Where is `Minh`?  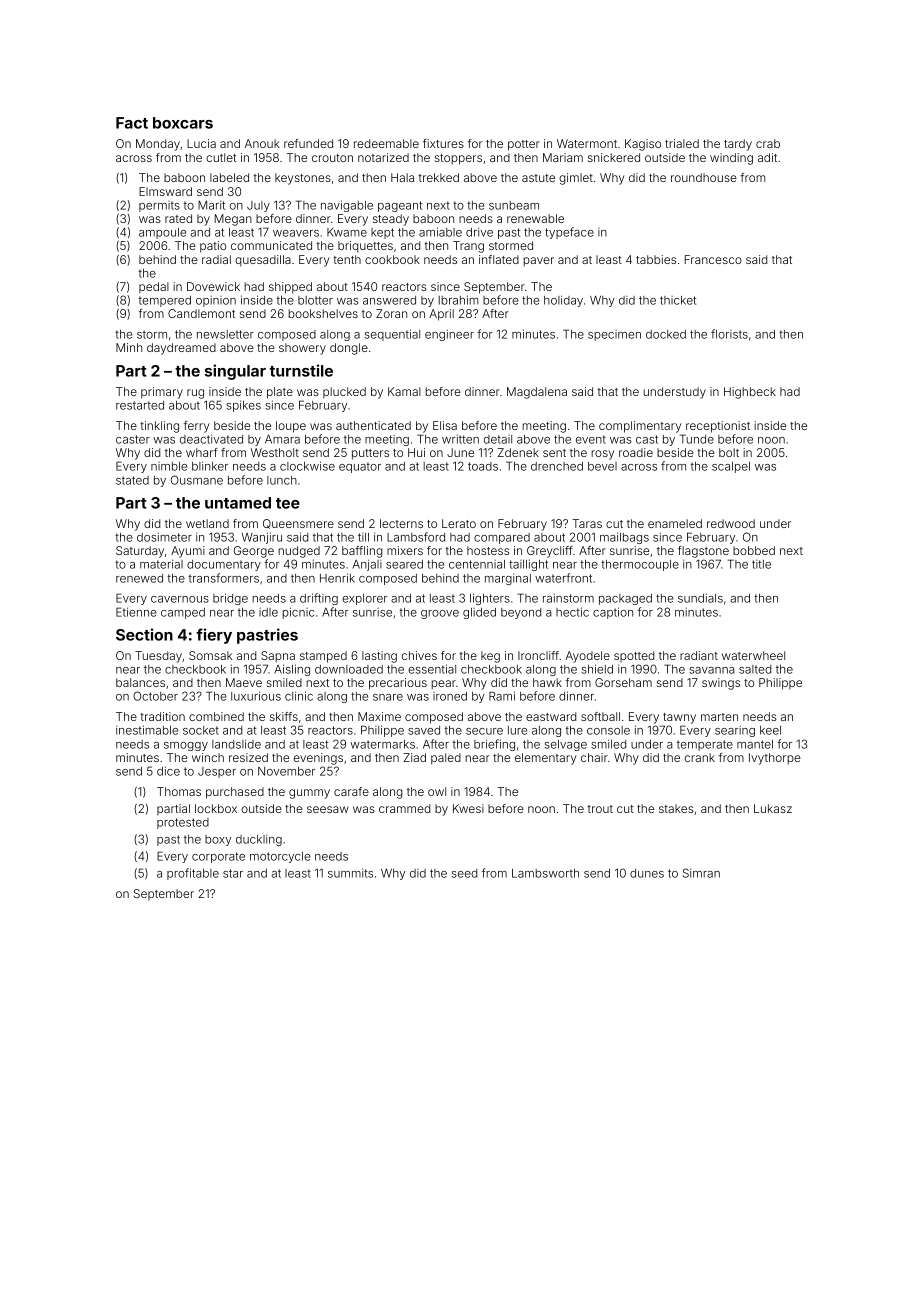
Minh is located at coordinates (129, 347).
